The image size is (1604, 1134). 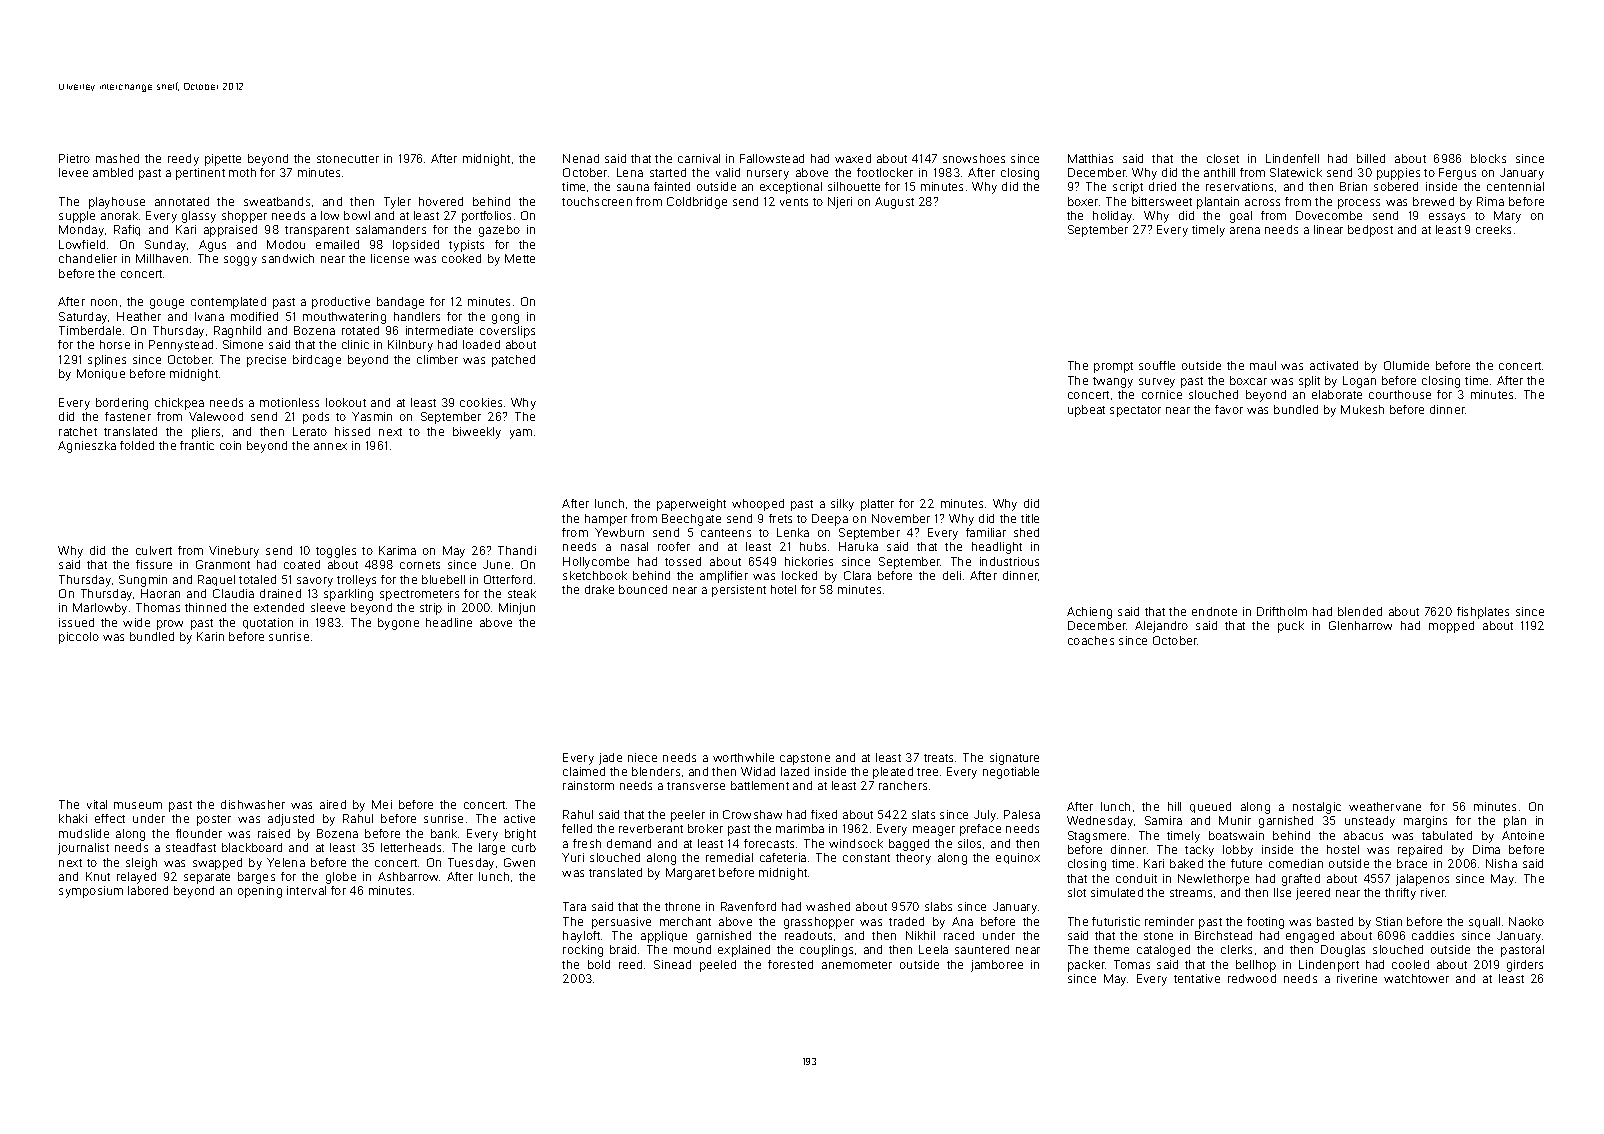 What do you see at coordinates (1236, 949) in the image?
I see `clerks` at bounding box center [1236, 949].
